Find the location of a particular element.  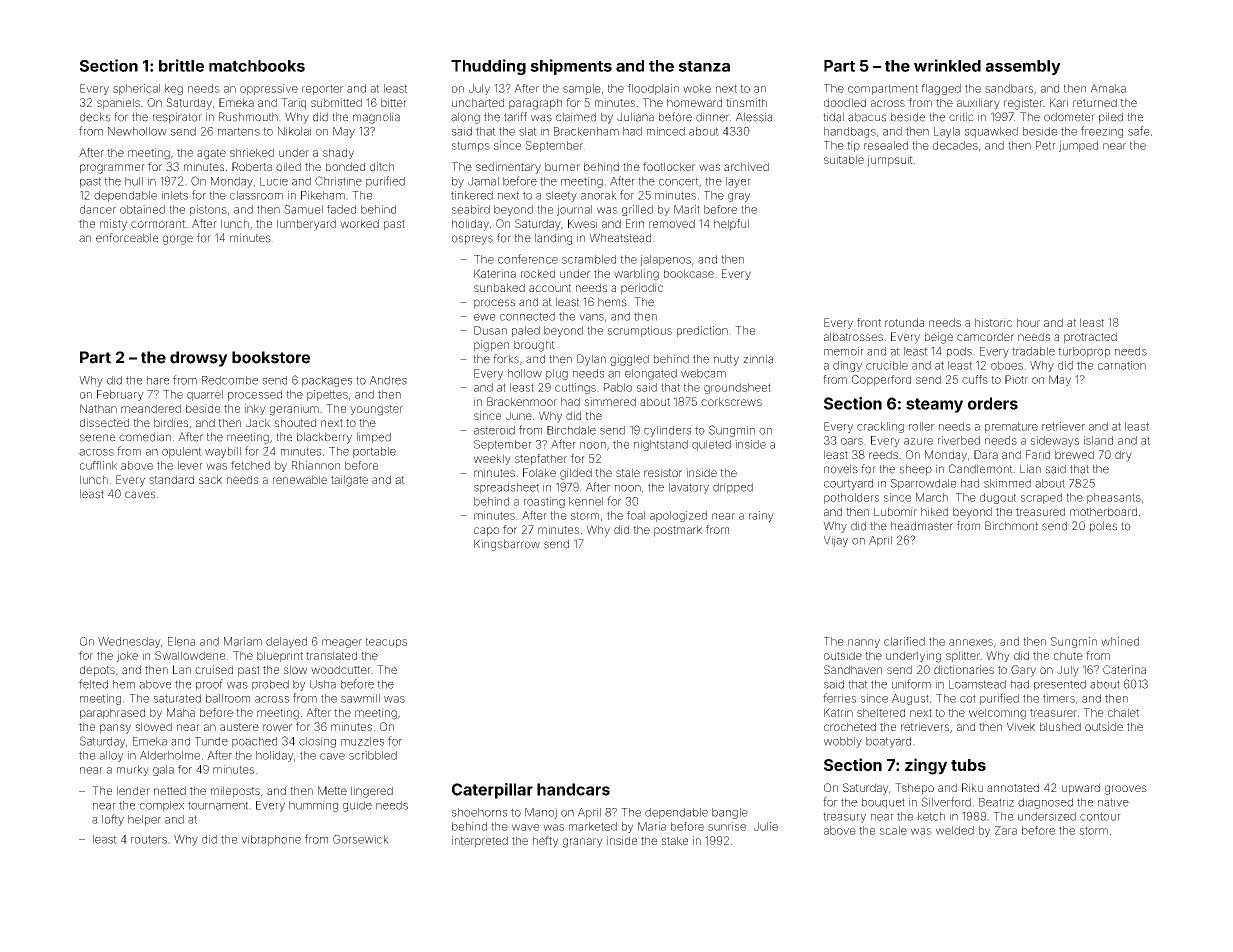

historic is located at coordinates (993, 322).
